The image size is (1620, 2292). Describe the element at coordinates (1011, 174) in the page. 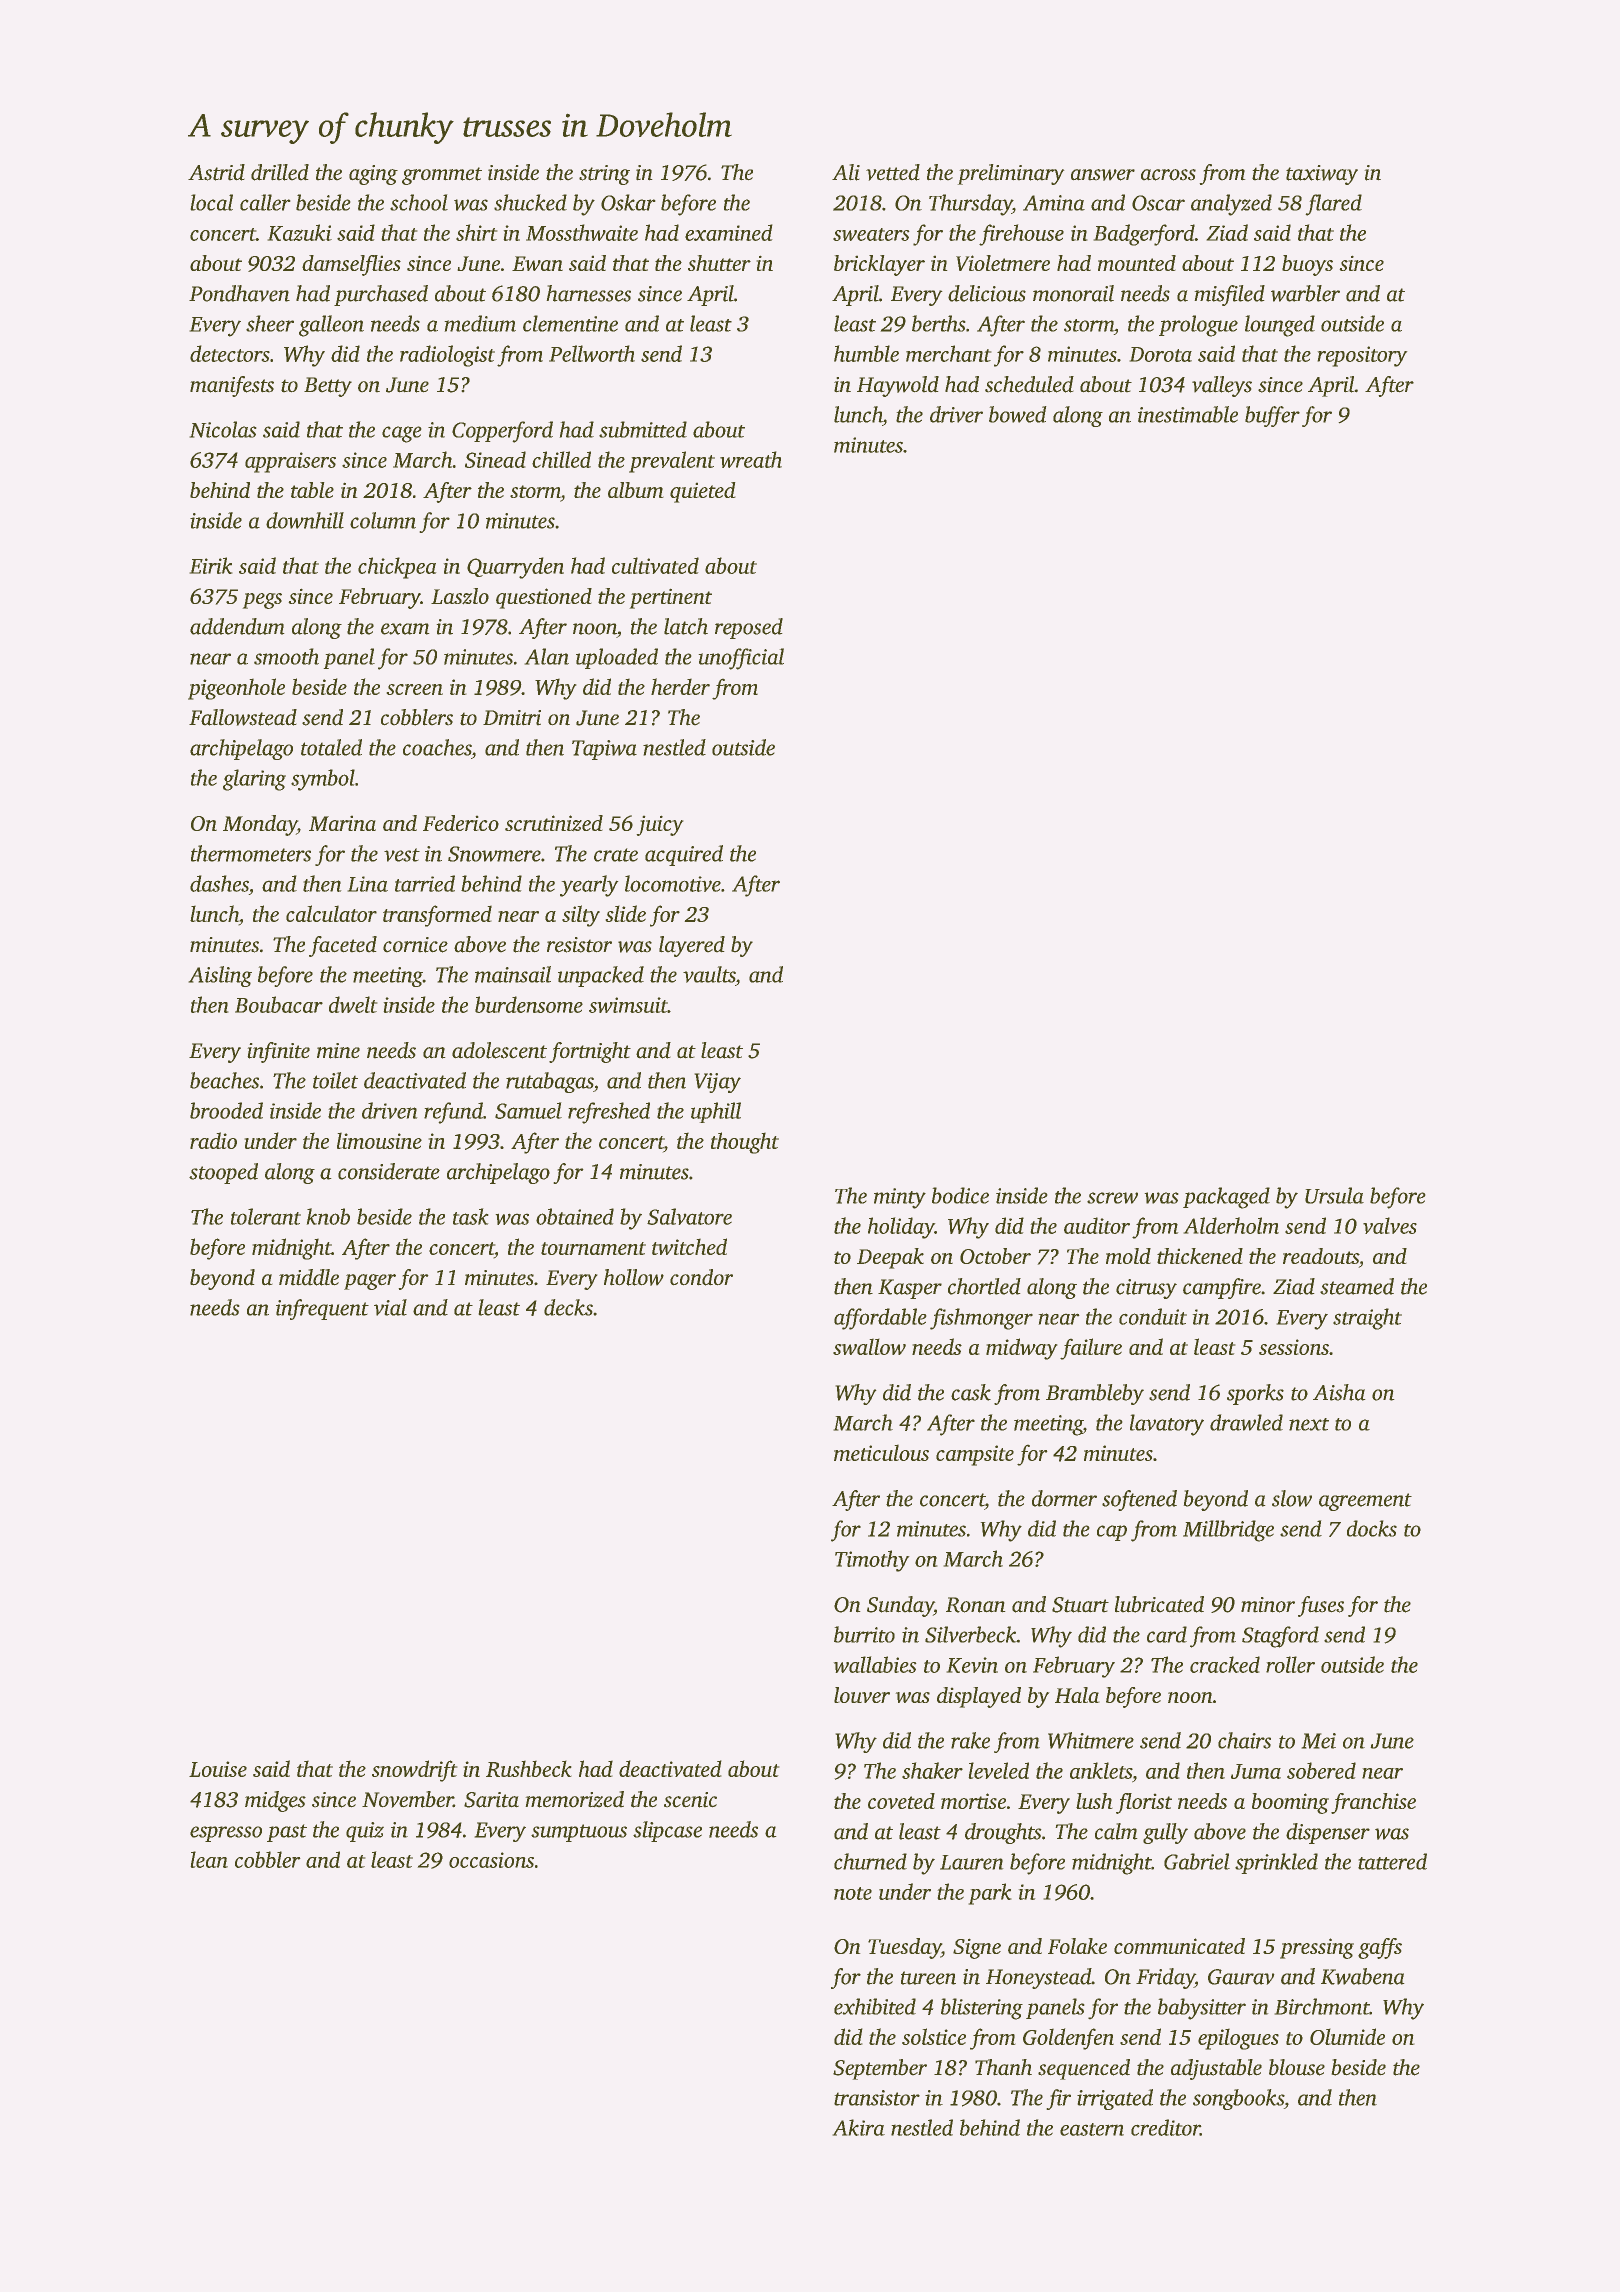

I see `preliminary` at that location.
